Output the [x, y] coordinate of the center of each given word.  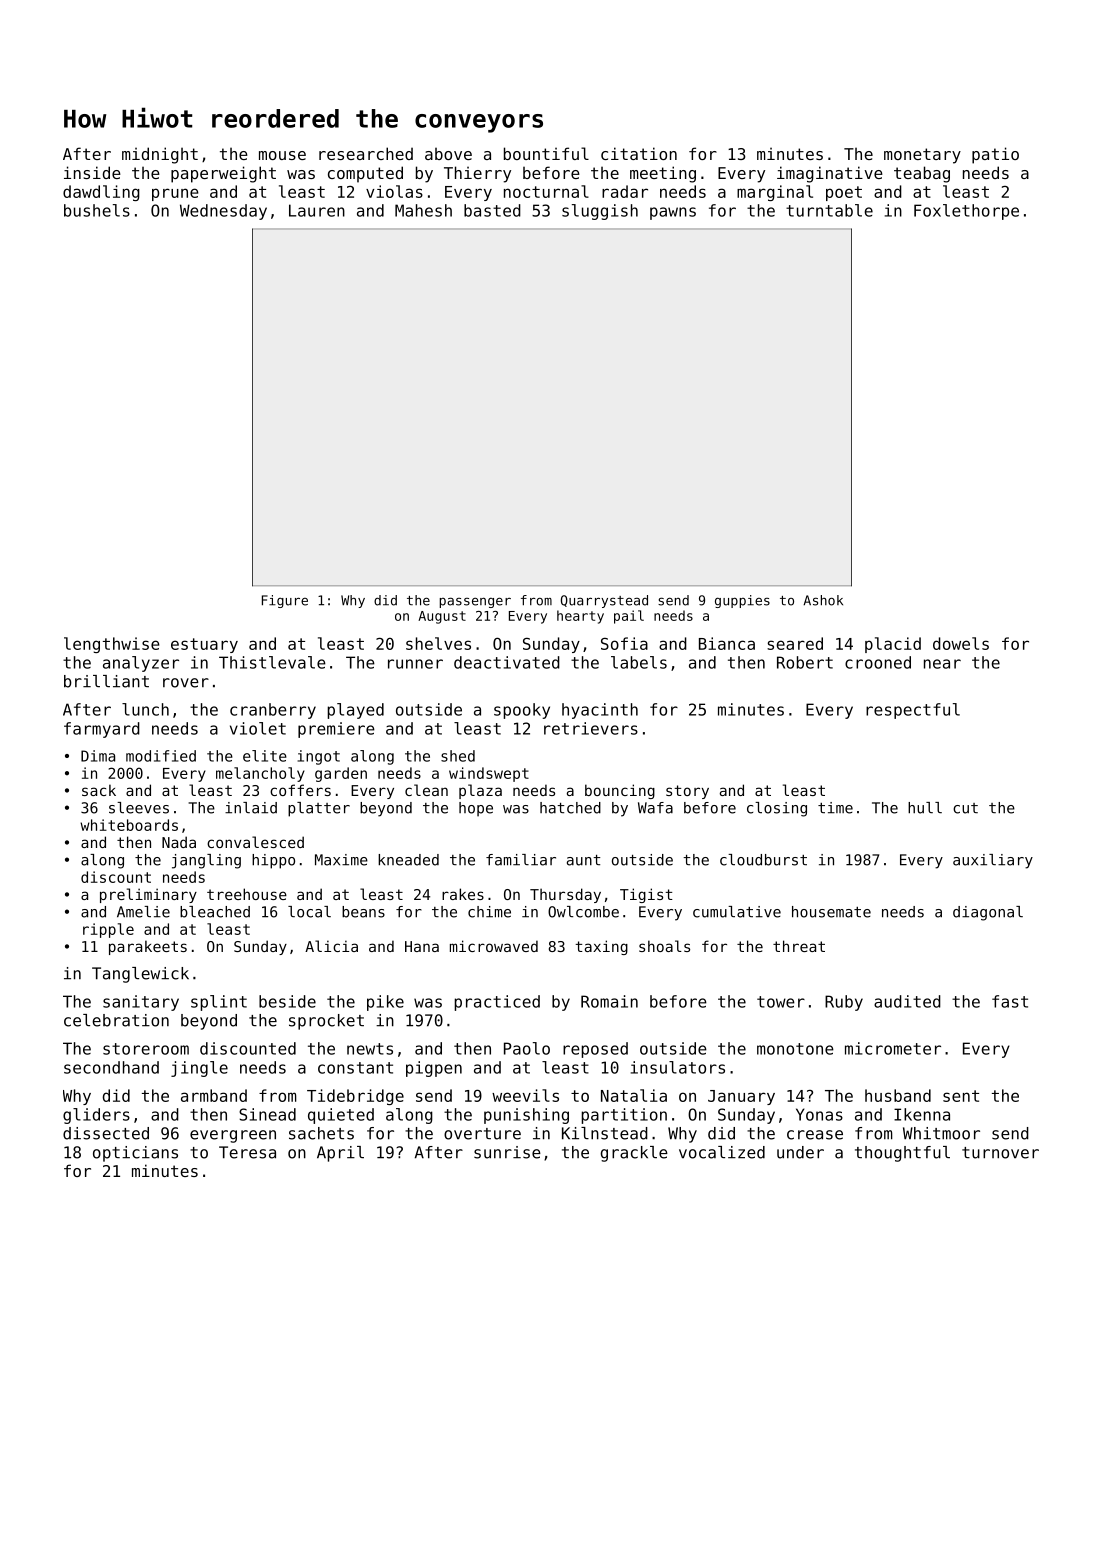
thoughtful [902, 1154]
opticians [135, 1154]
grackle [634, 1154]
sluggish [600, 212]
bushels [97, 210]
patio [995, 155]
